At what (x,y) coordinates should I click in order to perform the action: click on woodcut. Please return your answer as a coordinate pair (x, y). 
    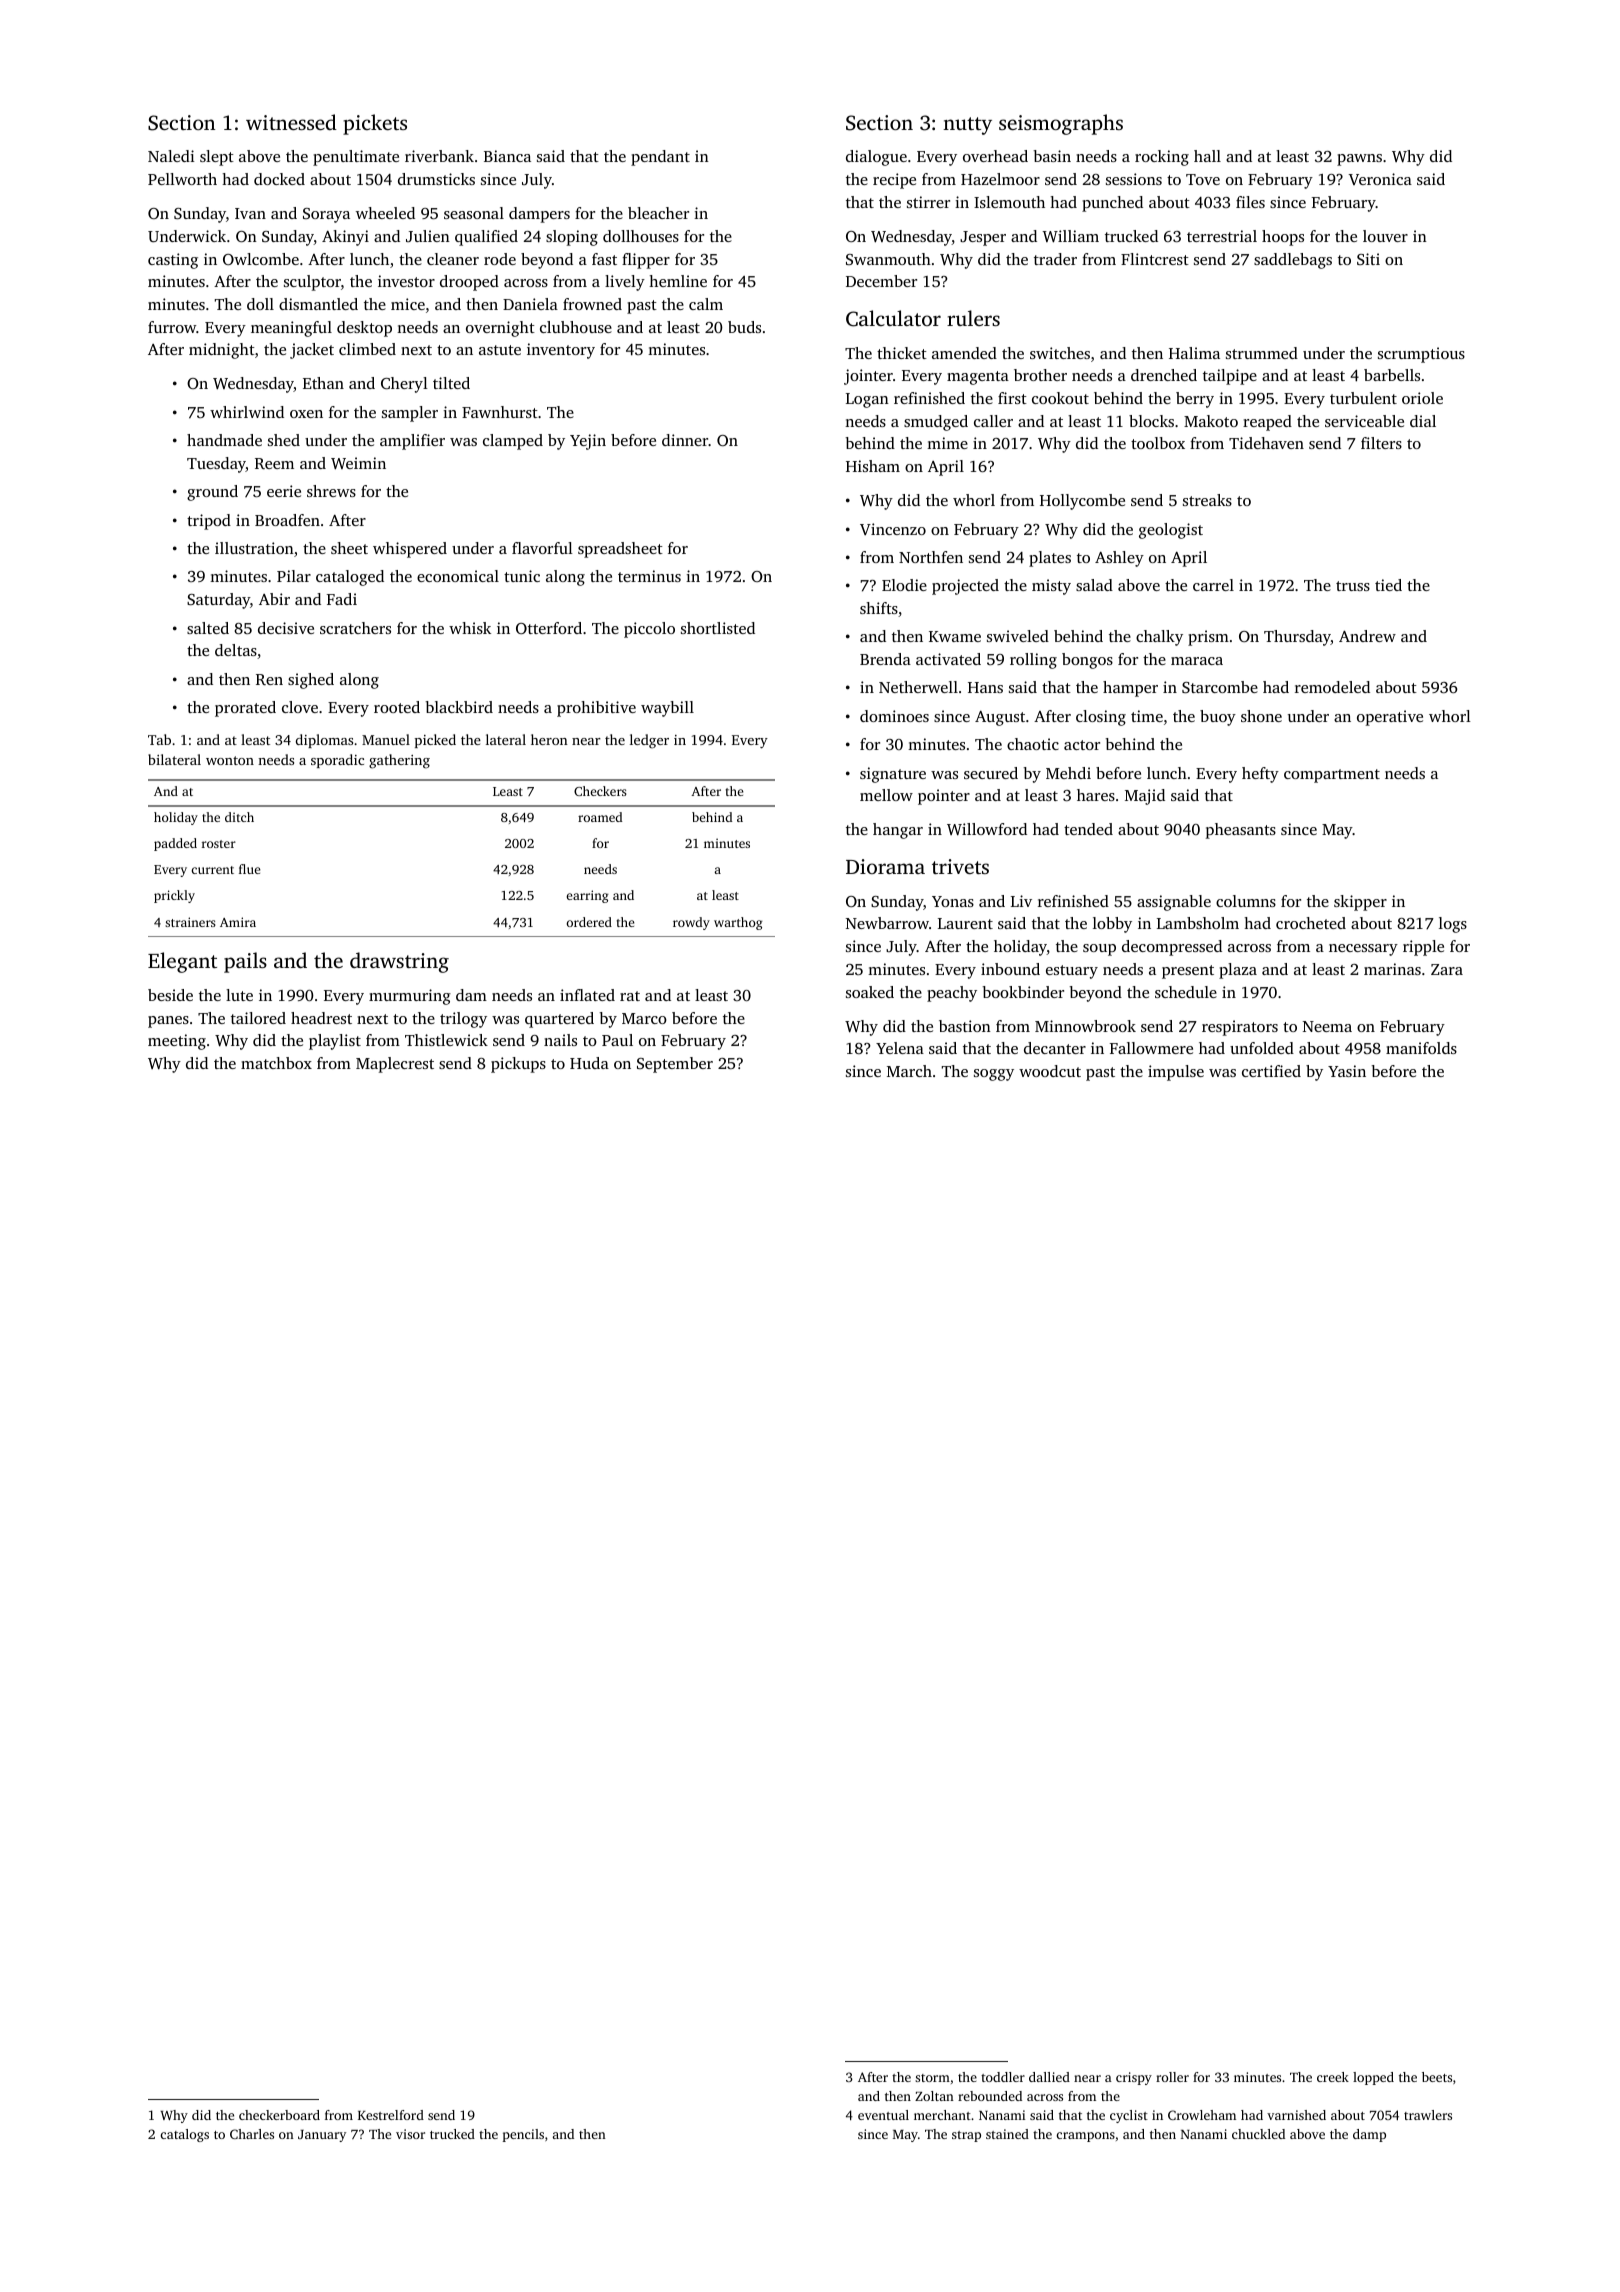
    Looking at the image, I should click on (1050, 1071).
